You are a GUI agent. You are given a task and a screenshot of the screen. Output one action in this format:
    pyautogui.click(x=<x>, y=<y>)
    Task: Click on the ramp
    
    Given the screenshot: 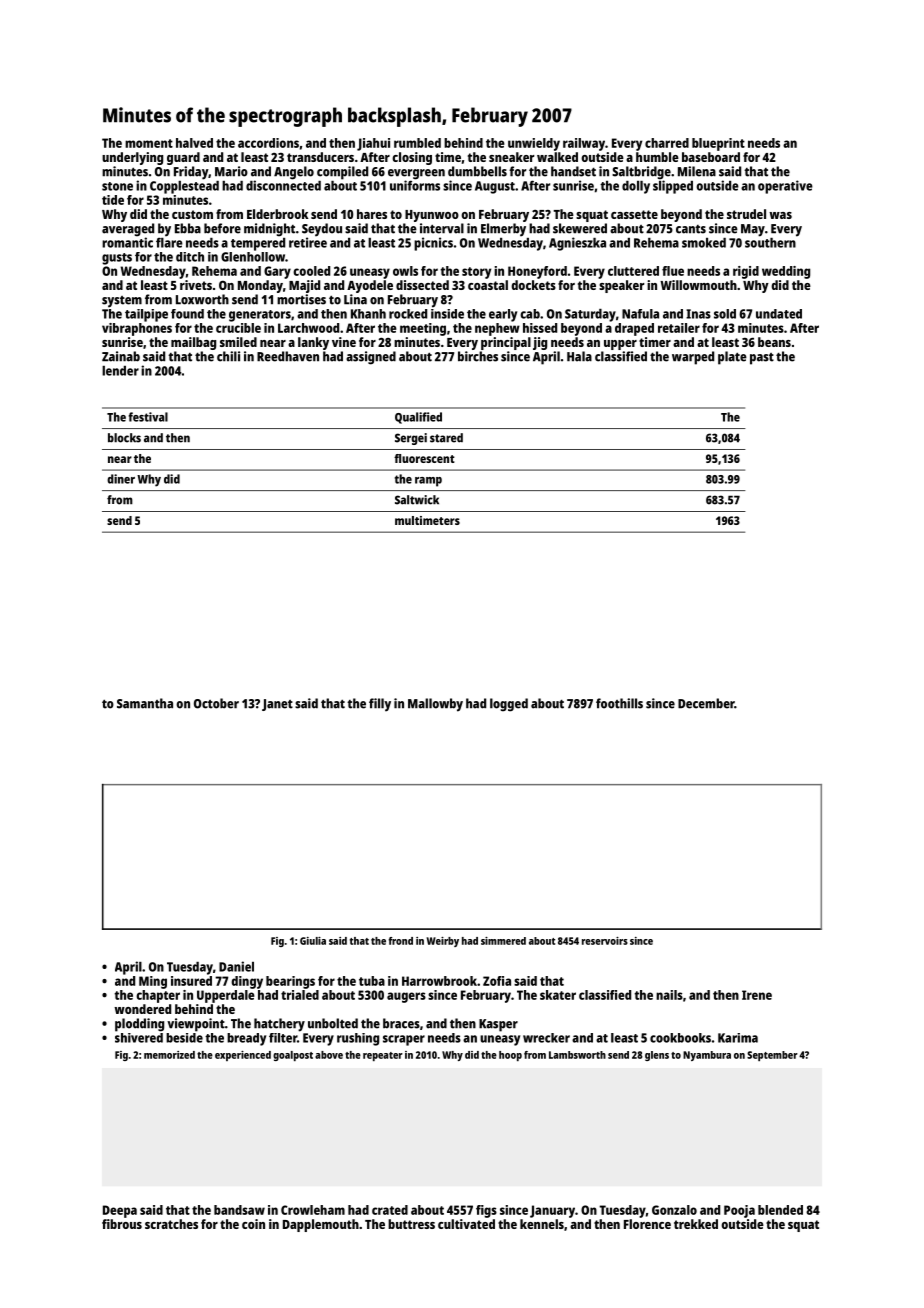 What is the action you would take?
    pyautogui.click(x=428, y=482)
